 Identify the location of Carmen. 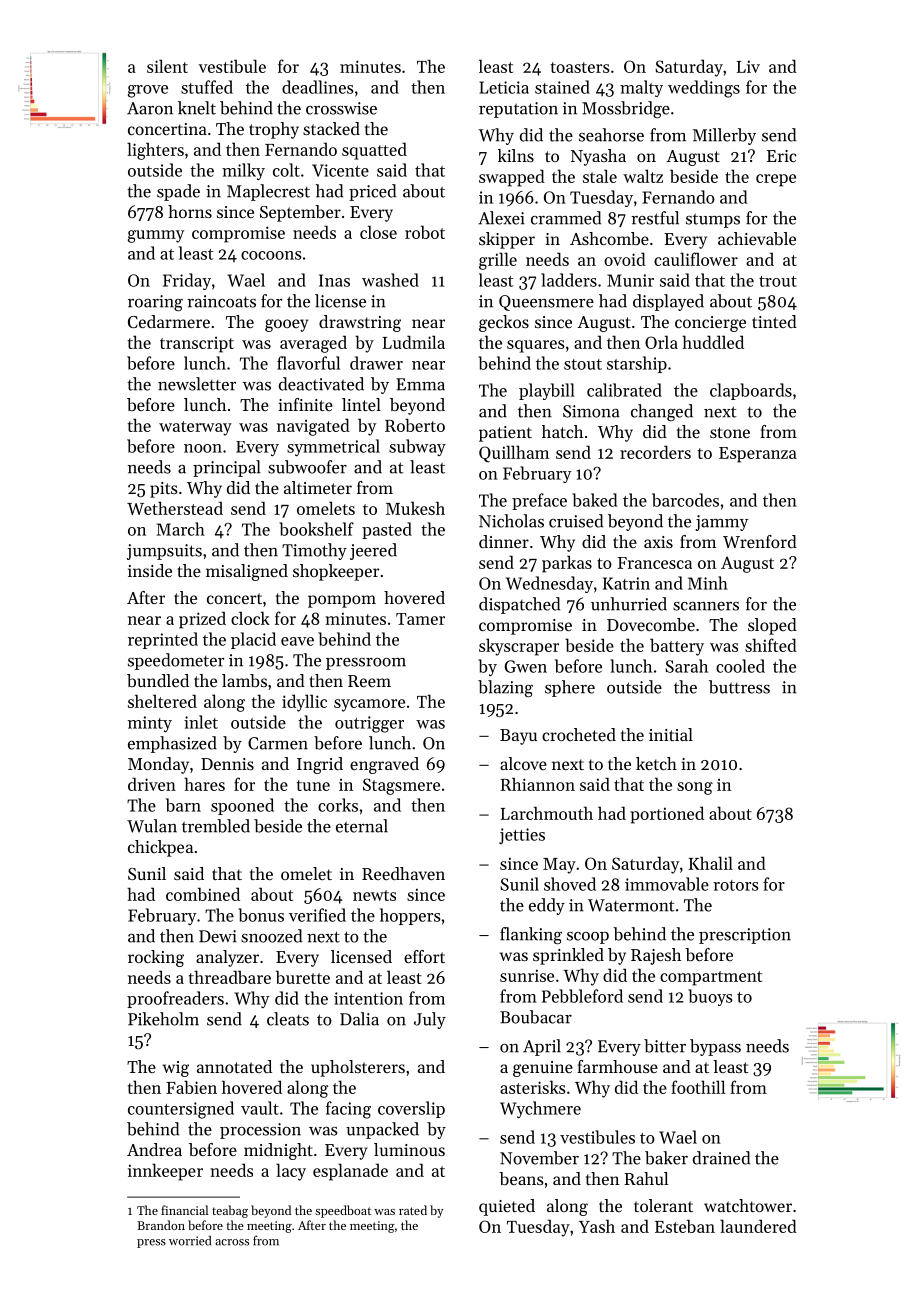
(278, 743).
